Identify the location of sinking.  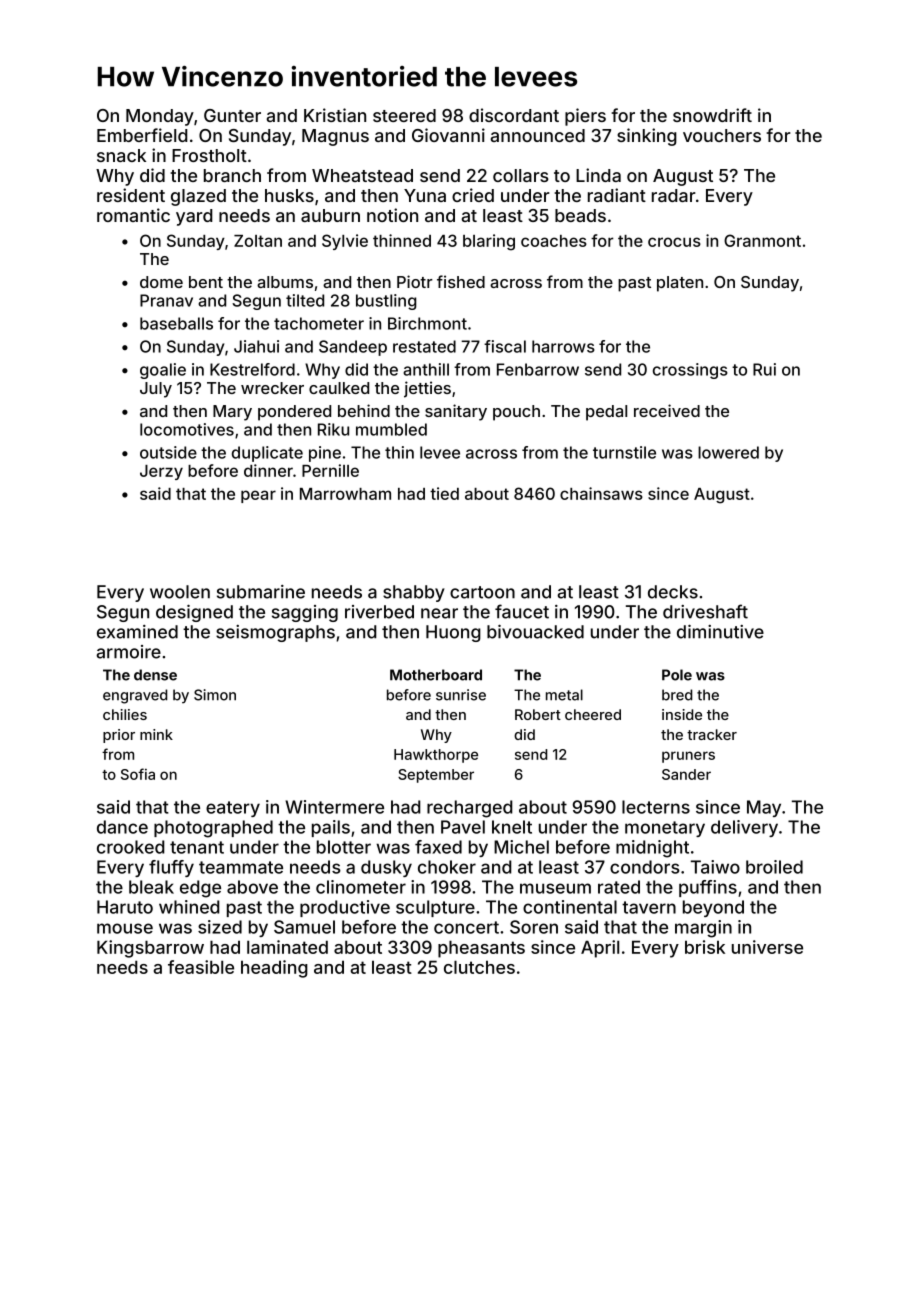
(647, 137).
